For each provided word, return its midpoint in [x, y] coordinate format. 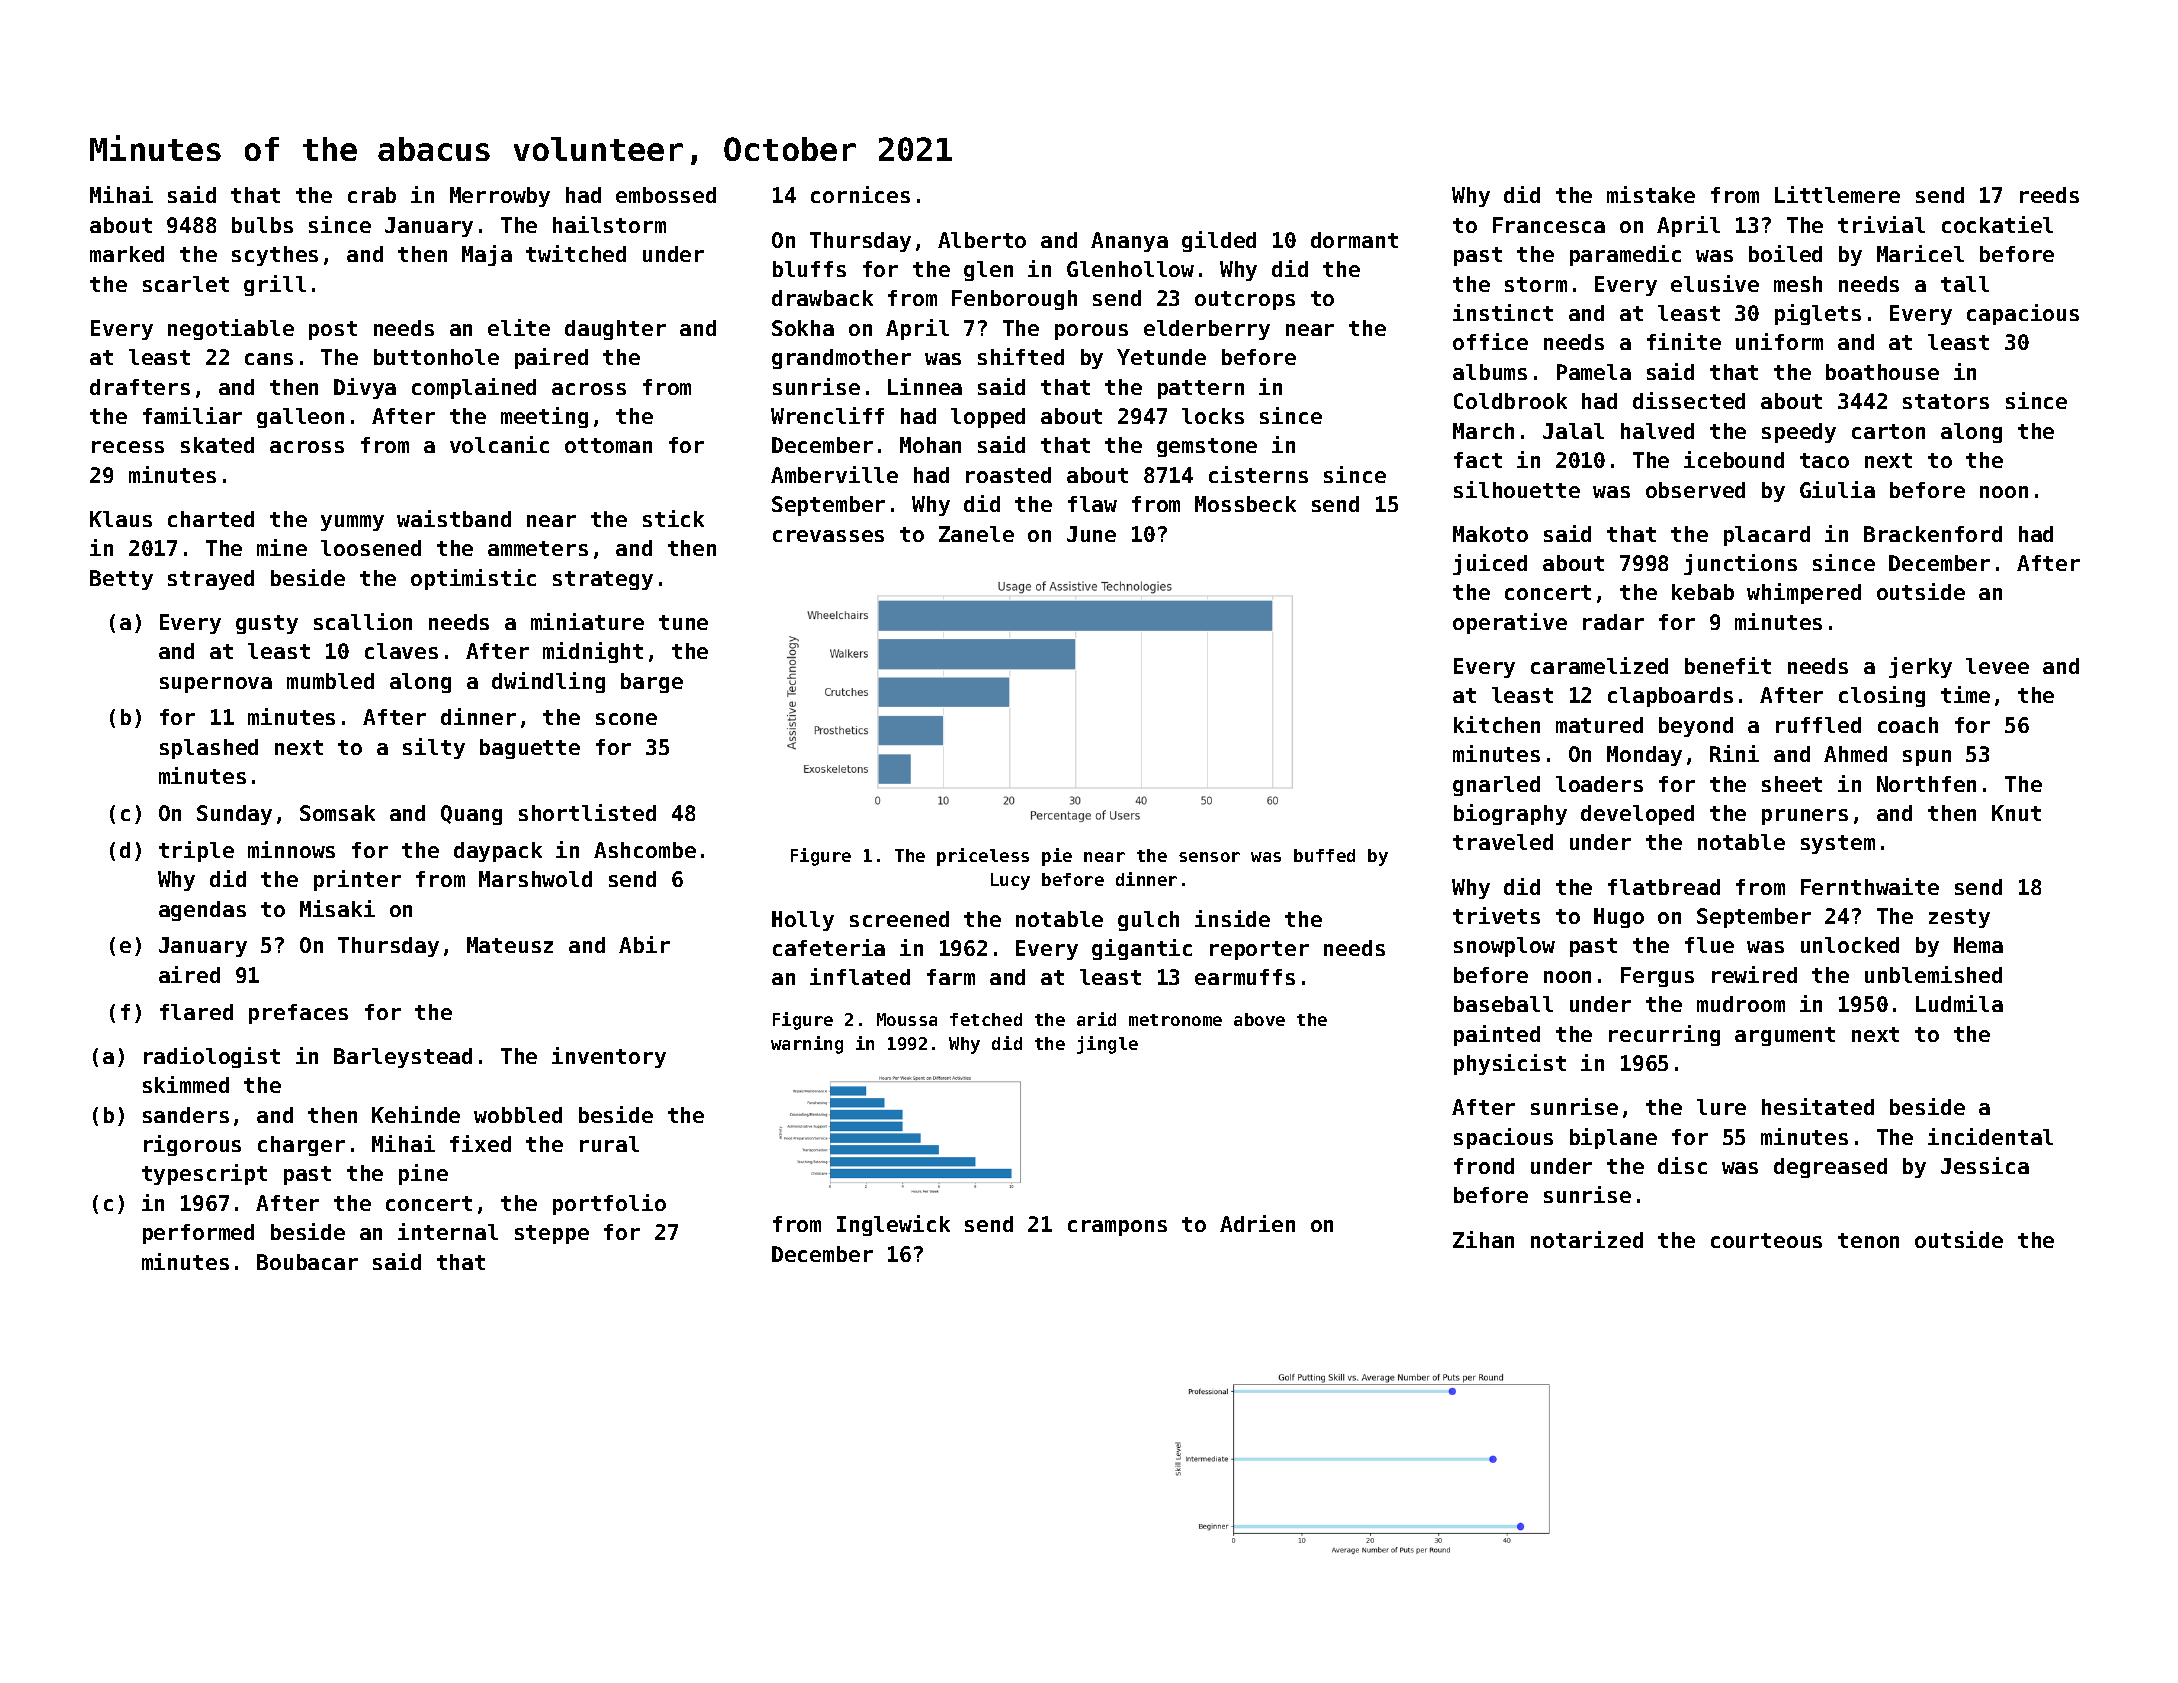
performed [198, 1234]
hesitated [1818, 1106]
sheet [1792, 784]
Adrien [1257, 1223]
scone [626, 719]
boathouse [1882, 372]
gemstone [1207, 447]
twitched [576, 253]
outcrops [1245, 300]
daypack [498, 852]
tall [1965, 284]
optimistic [473, 579]
